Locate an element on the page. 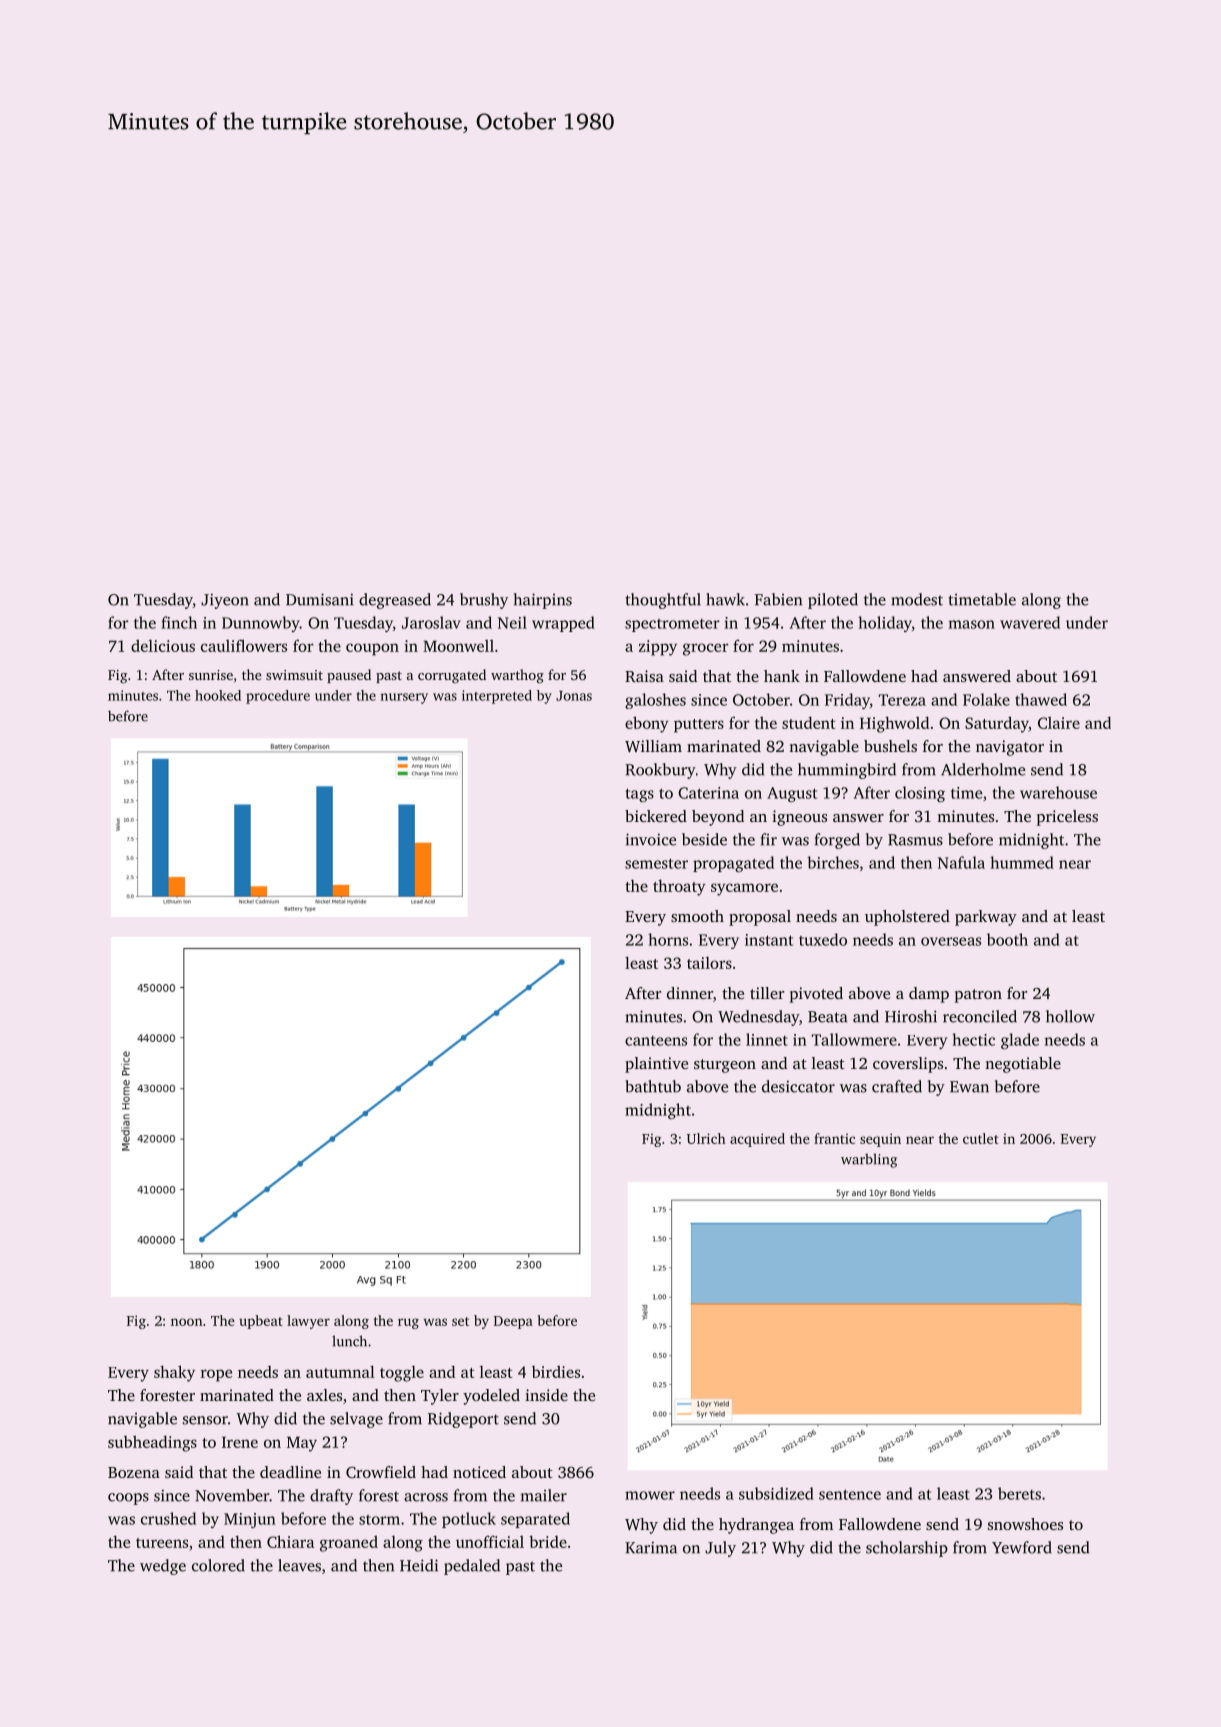 The height and width of the document is (1727, 1221). warbling is located at coordinates (869, 1160).
